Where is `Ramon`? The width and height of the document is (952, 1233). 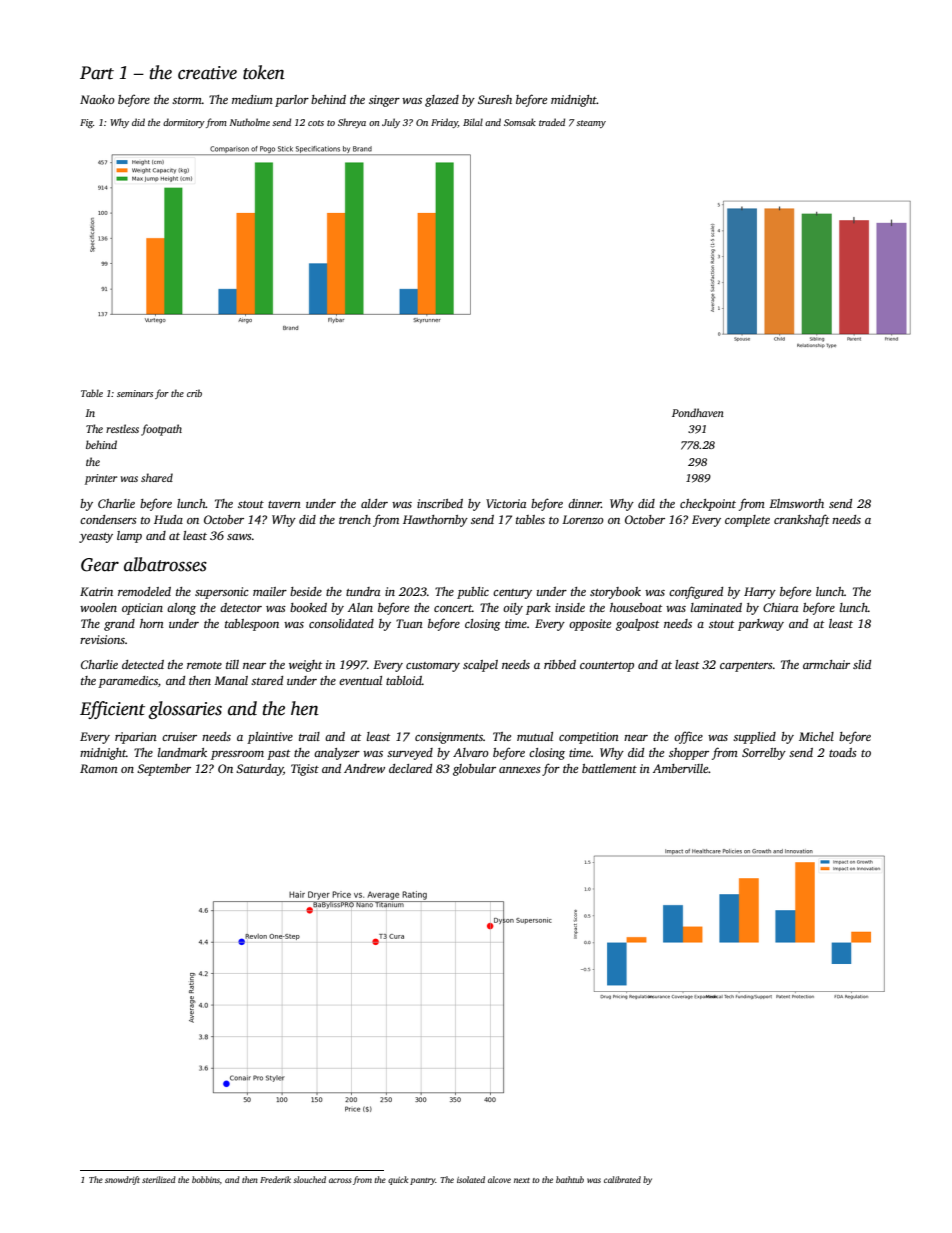
Ramon is located at coordinates (99, 768).
